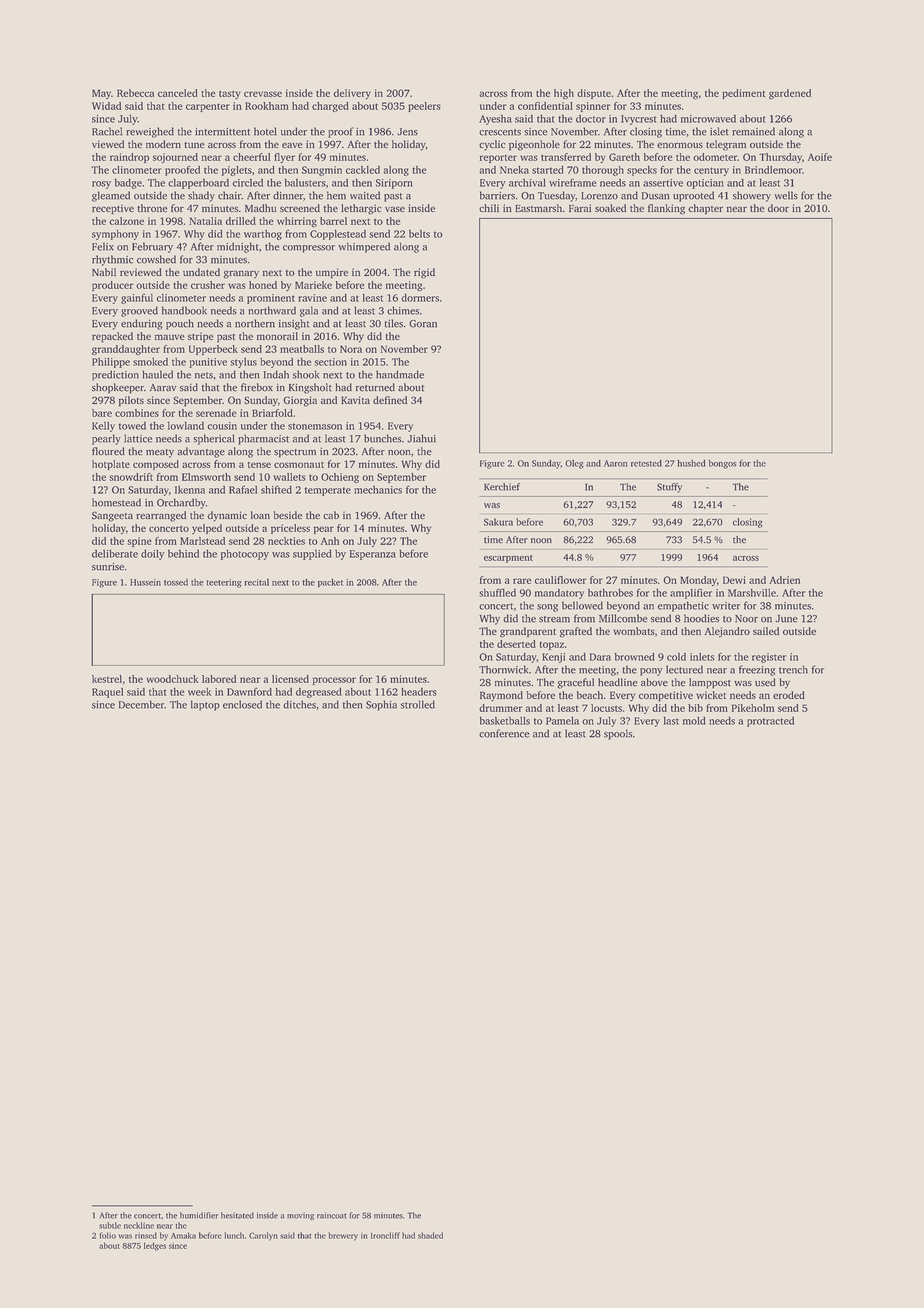 The image size is (924, 1308). I want to click on conference, so click(504, 733).
